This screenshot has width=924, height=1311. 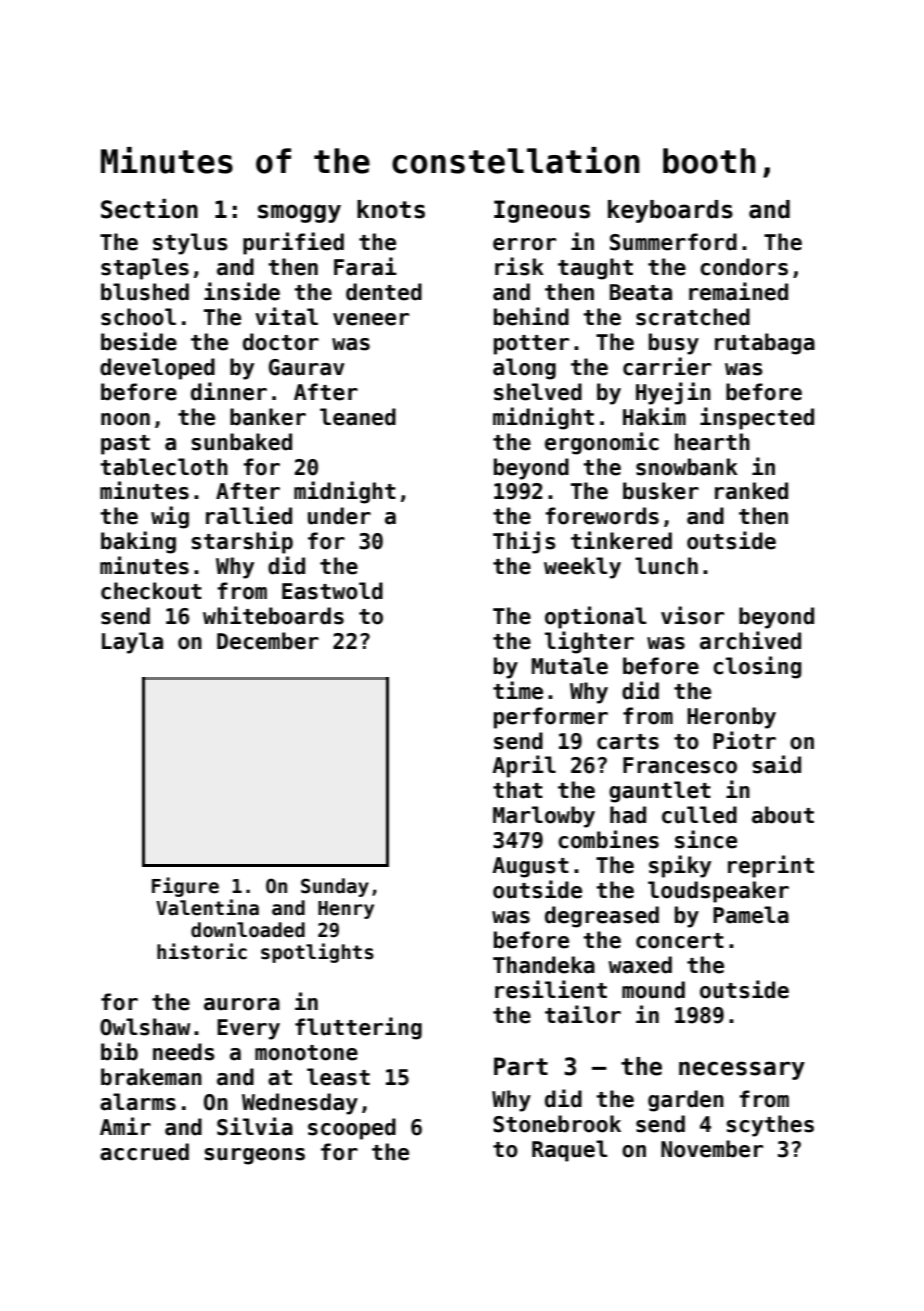 What do you see at coordinates (371, 319) in the screenshot?
I see `veneer` at bounding box center [371, 319].
